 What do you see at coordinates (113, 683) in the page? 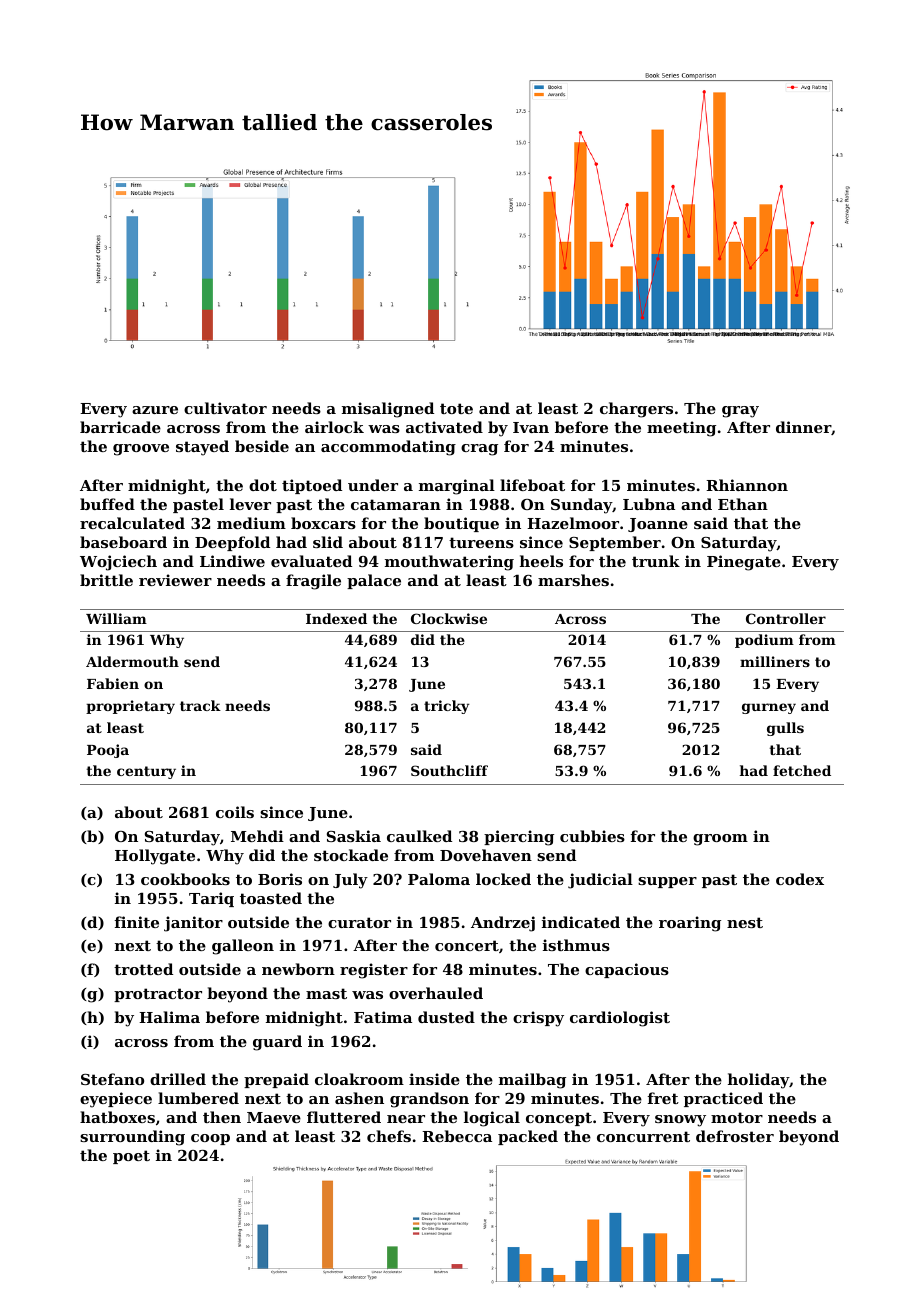
I see `Fabien` at bounding box center [113, 683].
